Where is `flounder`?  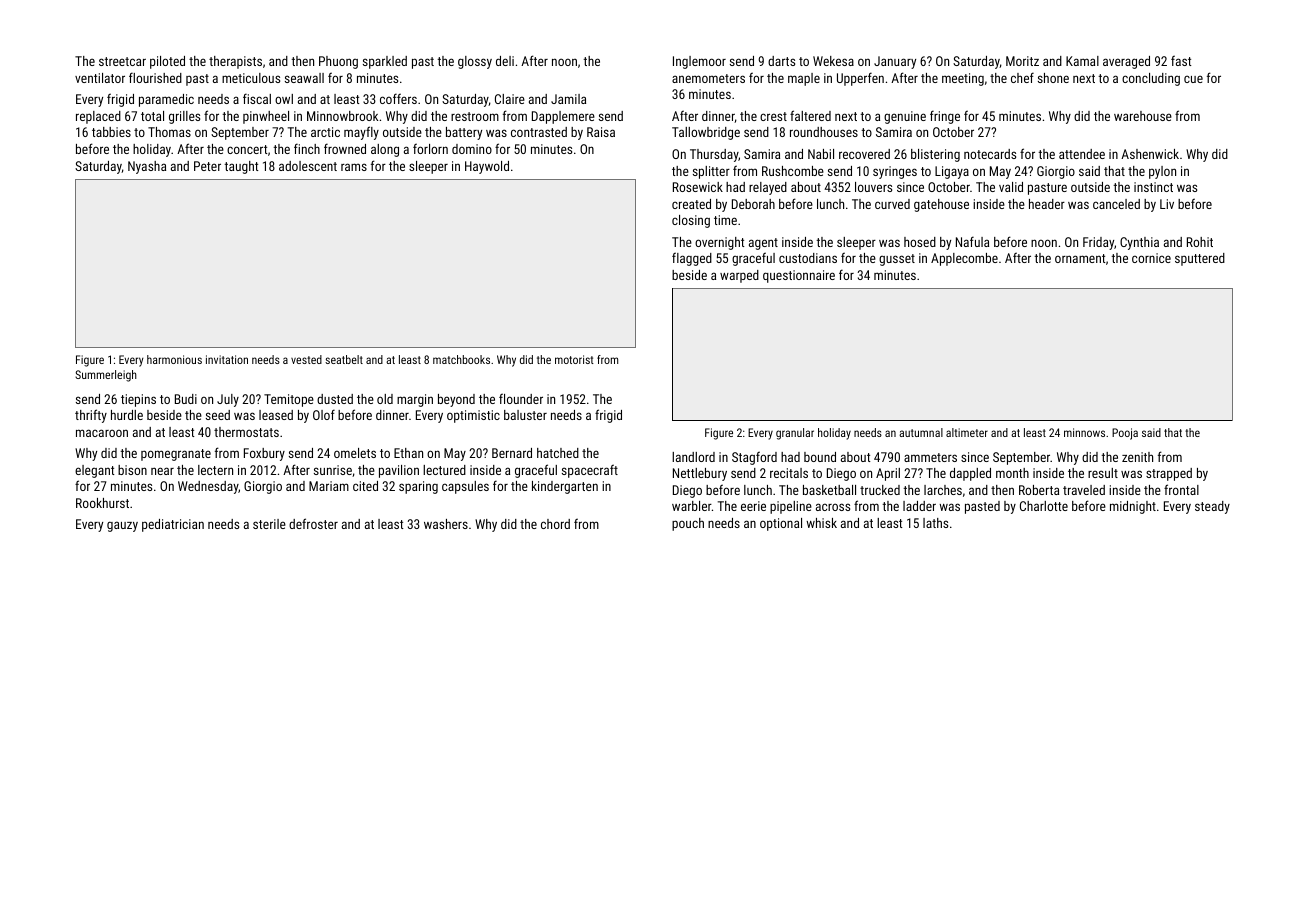 flounder is located at coordinates (521, 398).
